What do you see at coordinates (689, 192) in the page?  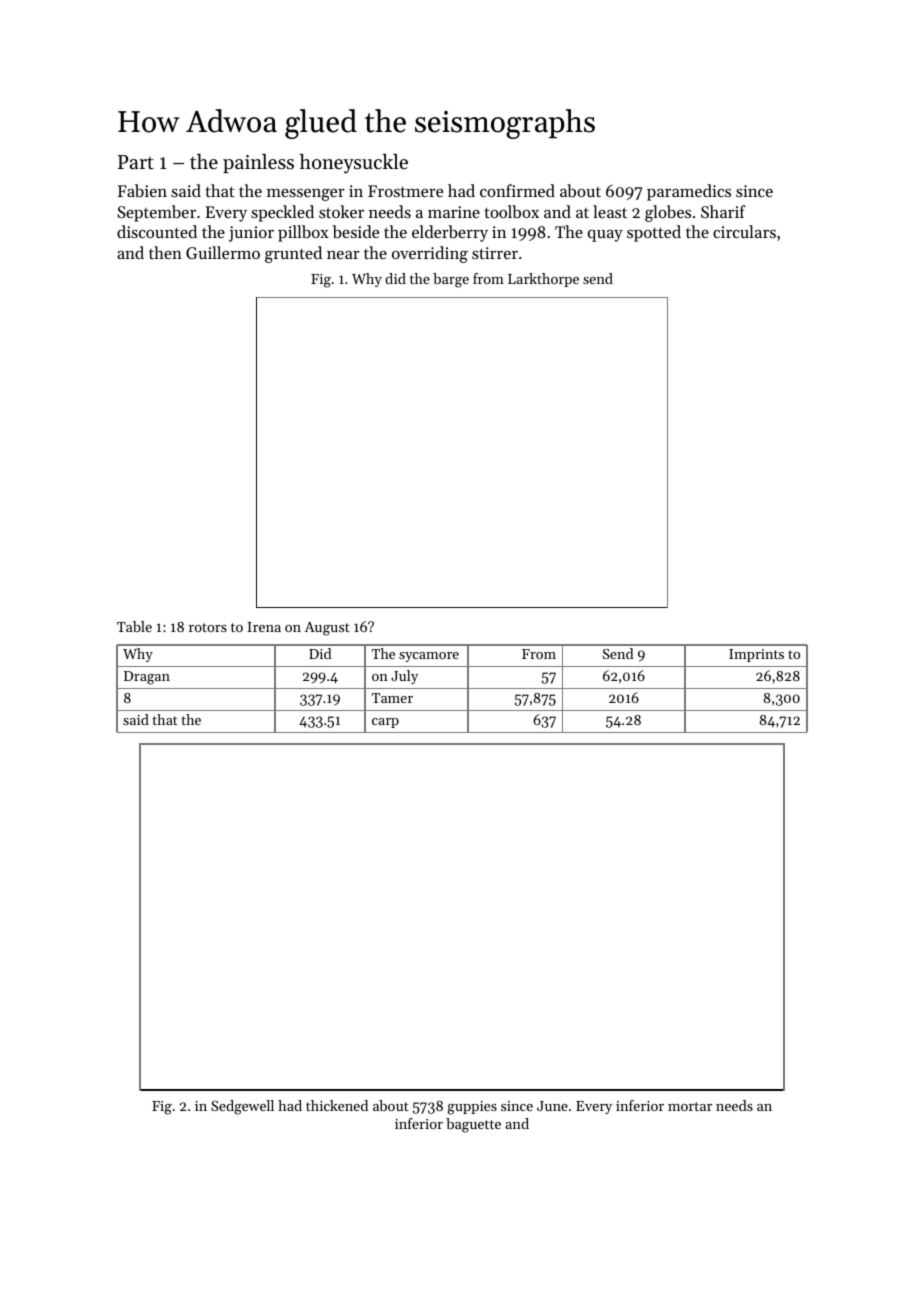 I see `paramedics` at bounding box center [689, 192].
